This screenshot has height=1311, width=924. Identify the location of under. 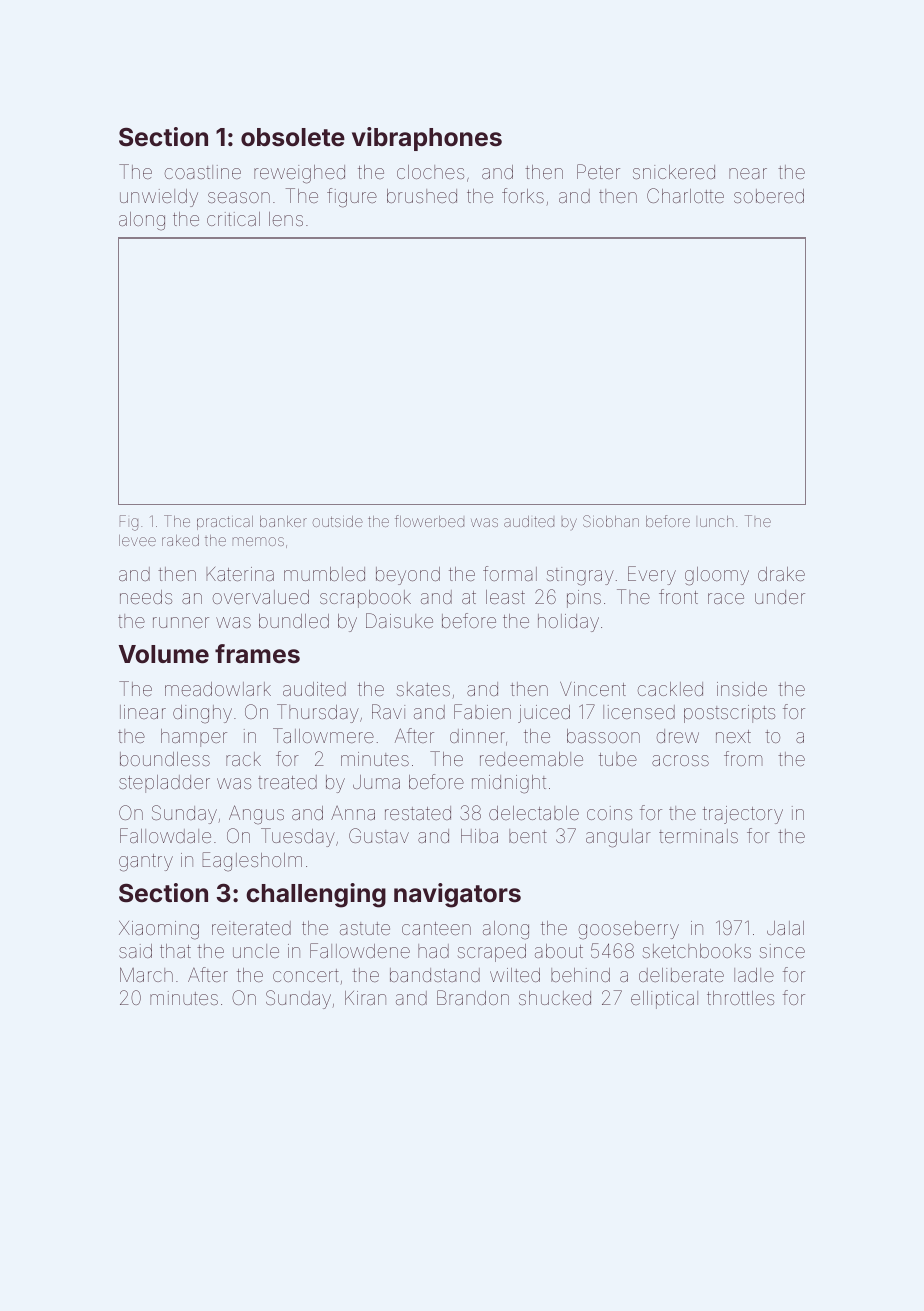
(780, 597).
